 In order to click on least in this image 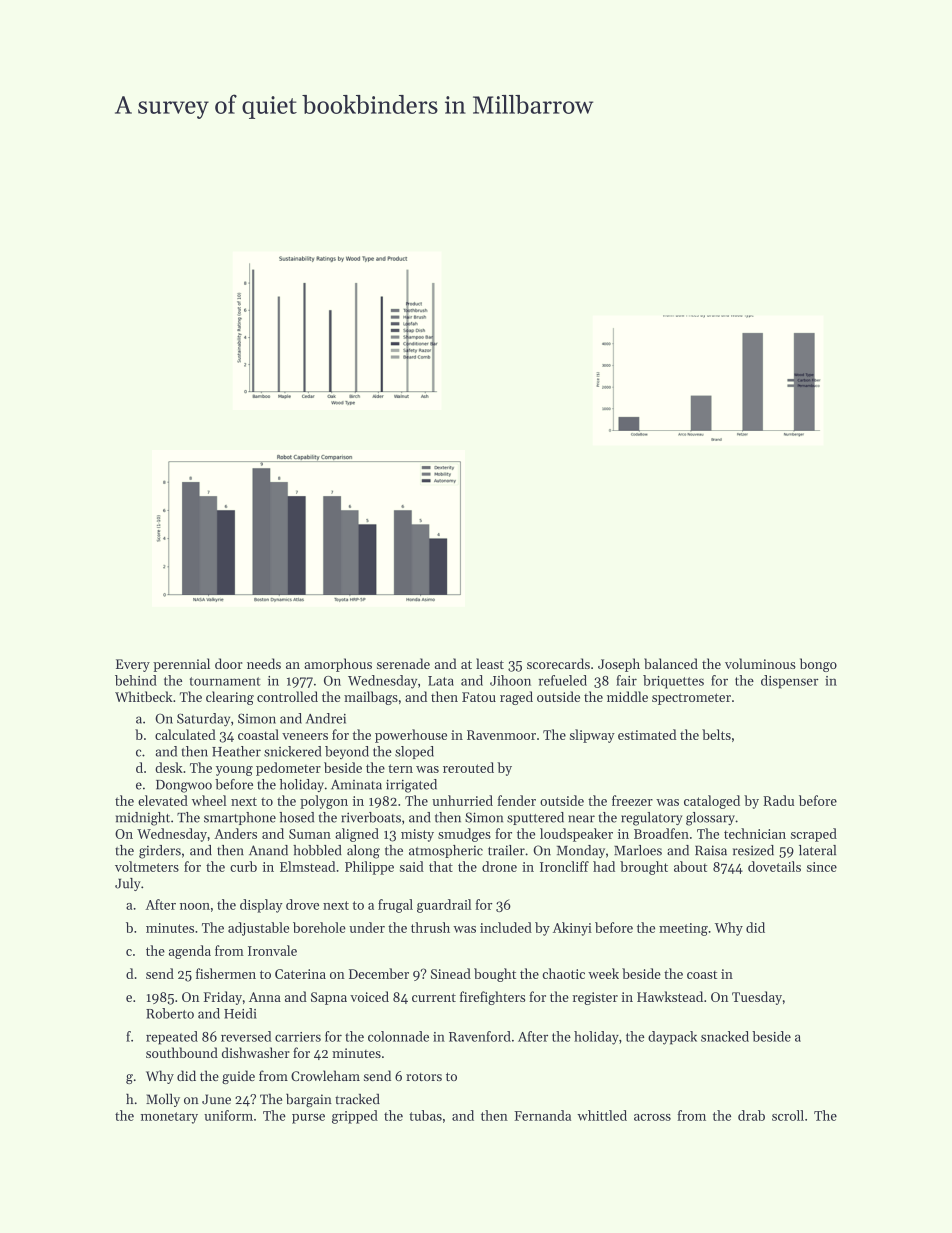, I will do `click(490, 663)`.
